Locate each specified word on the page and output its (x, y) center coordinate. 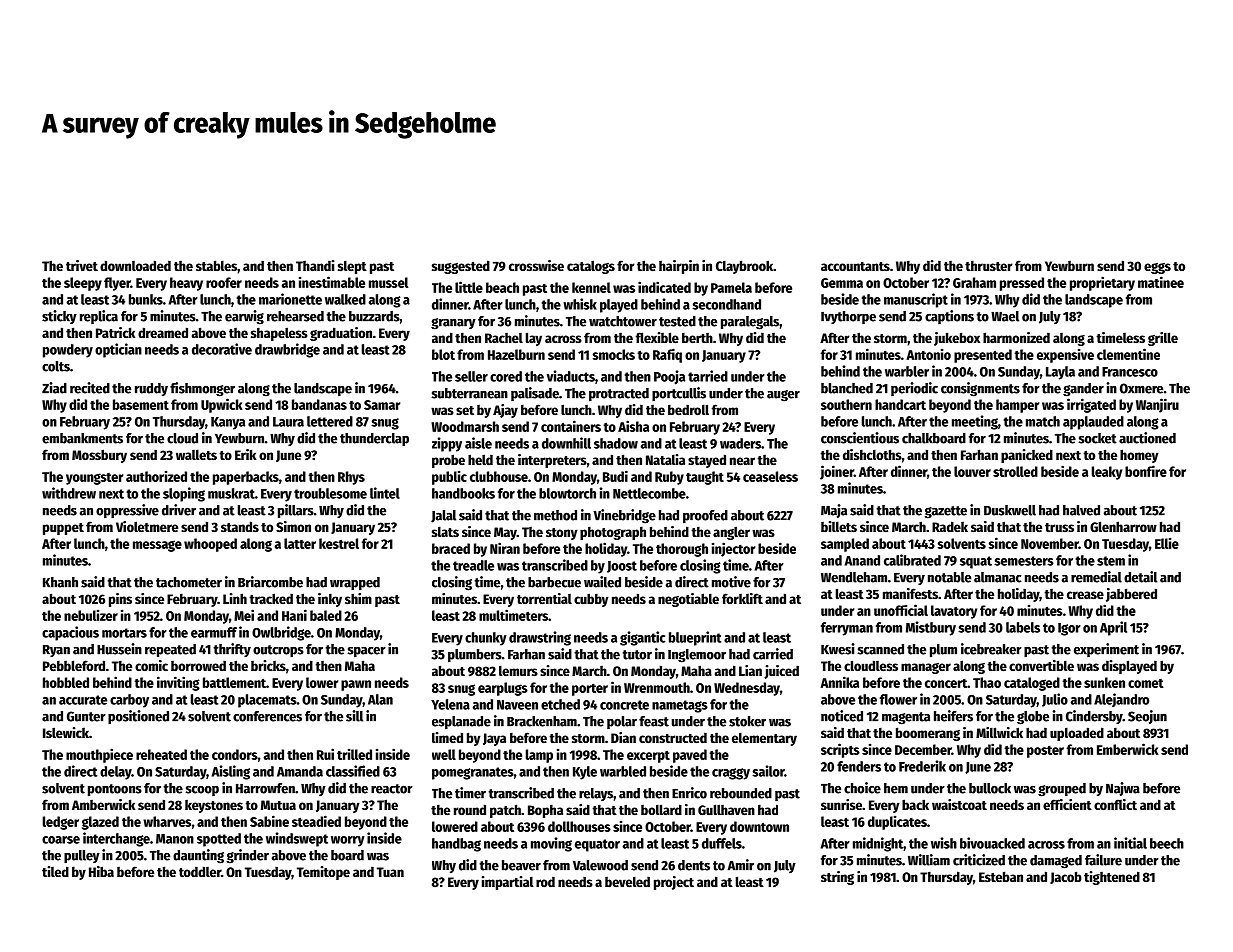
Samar (382, 405)
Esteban (1001, 876)
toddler (200, 871)
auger (783, 396)
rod (545, 882)
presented (983, 356)
